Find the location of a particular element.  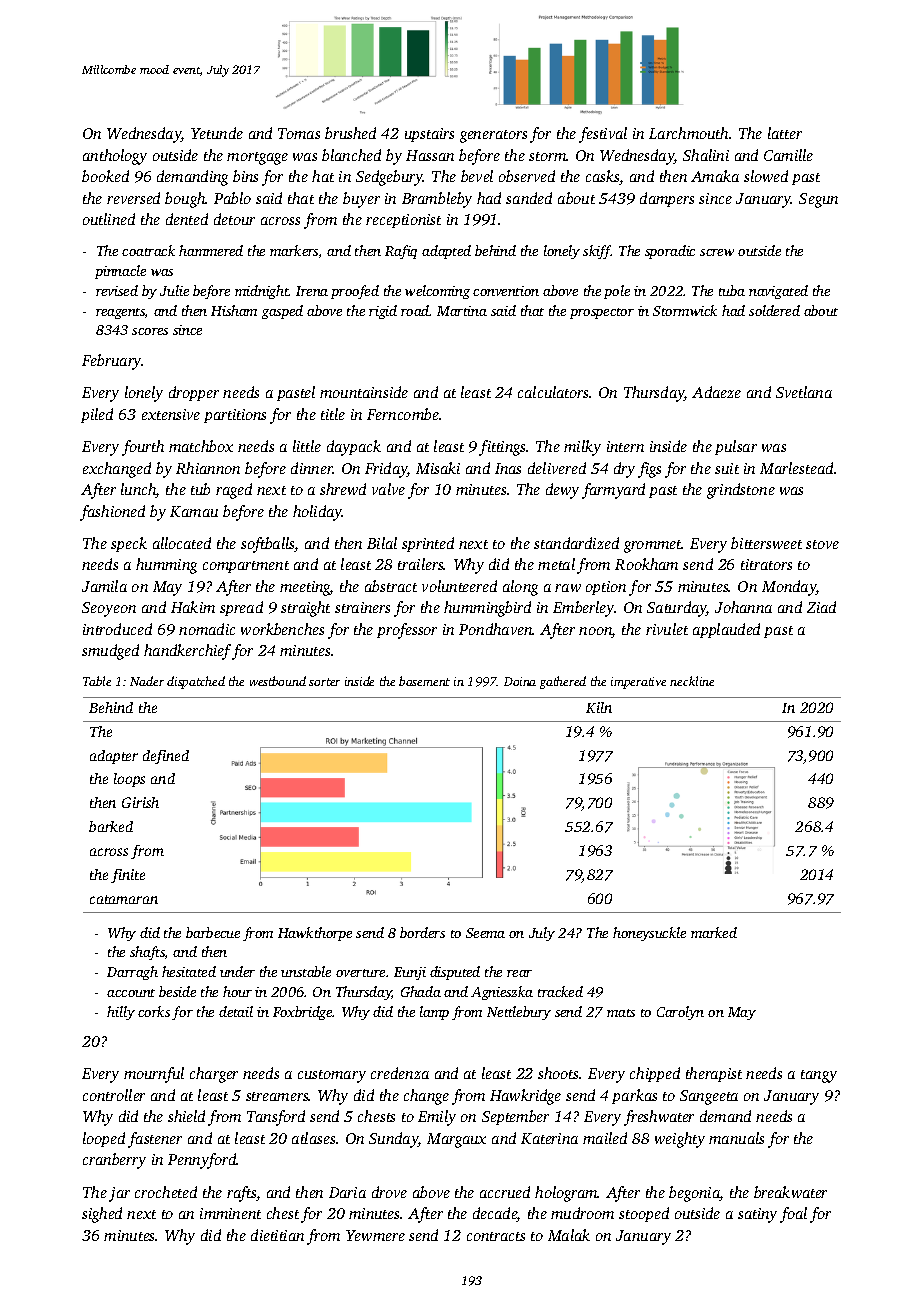

Pondhaven is located at coordinates (496, 629).
